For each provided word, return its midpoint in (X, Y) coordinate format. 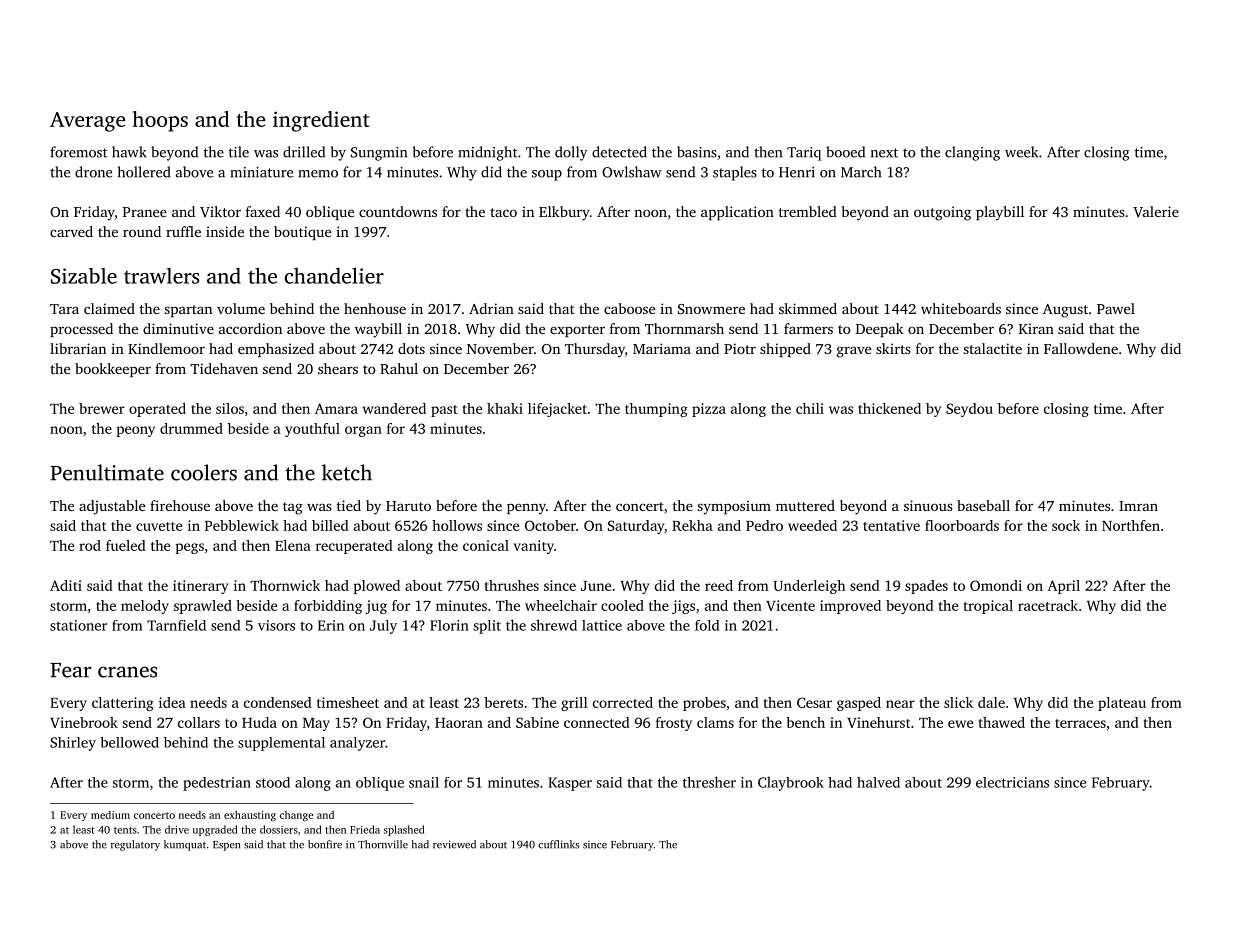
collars (199, 722)
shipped (785, 350)
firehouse (180, 505)
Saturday (636, 527)
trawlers (162, 275)
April (1063, 587)
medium (110, 815)
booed (845, 152)
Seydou (969, 410)
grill (574, 704)
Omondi (996, 585)
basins (697, 152)
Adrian (491, 308)
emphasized (276, 350)
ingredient (321, 121)
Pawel (1116, 308)
